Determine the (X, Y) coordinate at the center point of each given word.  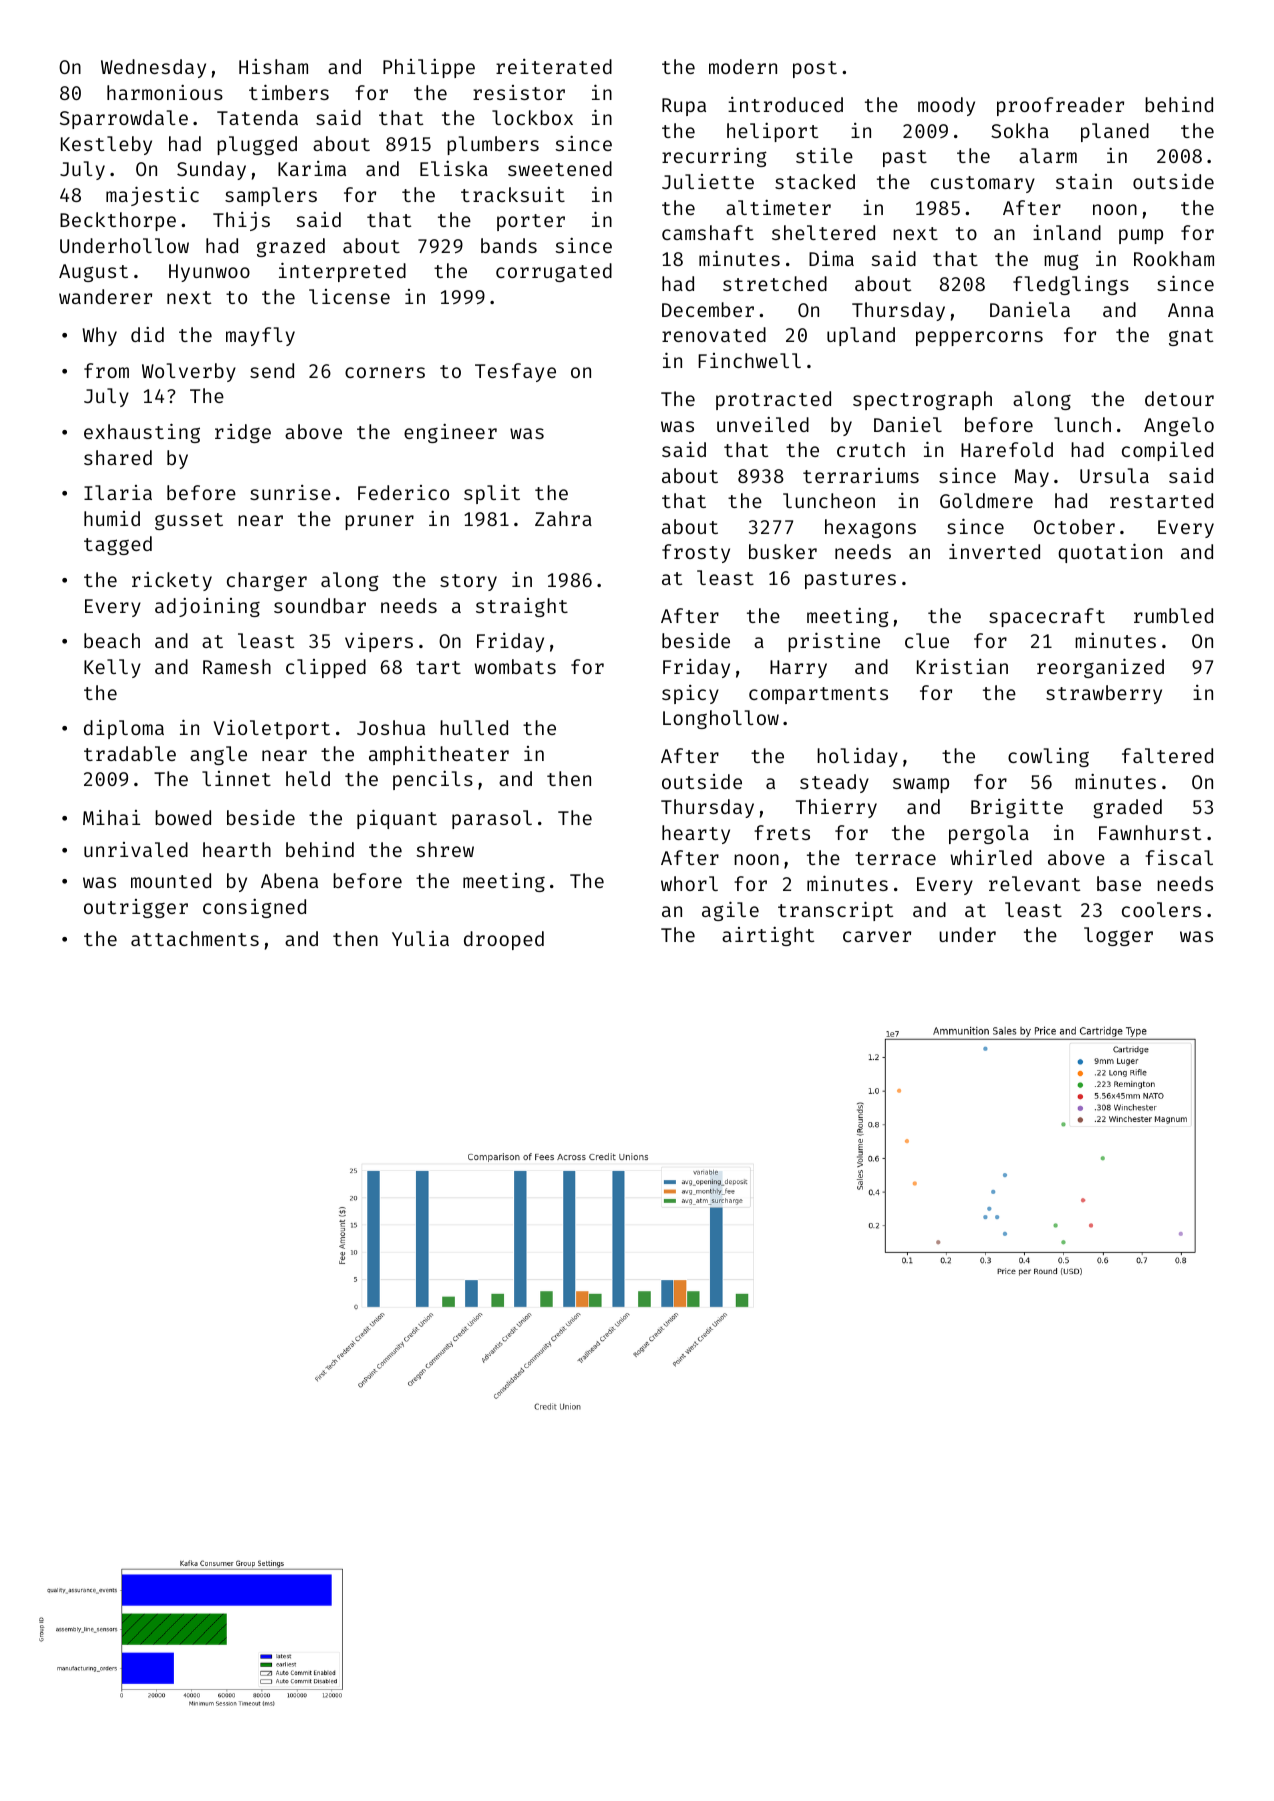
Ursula (1114, 475)
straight (522, 607)
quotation (1110, 553)
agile (730, 911)
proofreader (1060, 106)
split (492, 494)
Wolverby (189, 372)
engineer (450, 433)
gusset (189, 521)
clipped (326, 668)
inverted (994, 551)
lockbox (532, 117)
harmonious (165, 92)
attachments (195, 938)
